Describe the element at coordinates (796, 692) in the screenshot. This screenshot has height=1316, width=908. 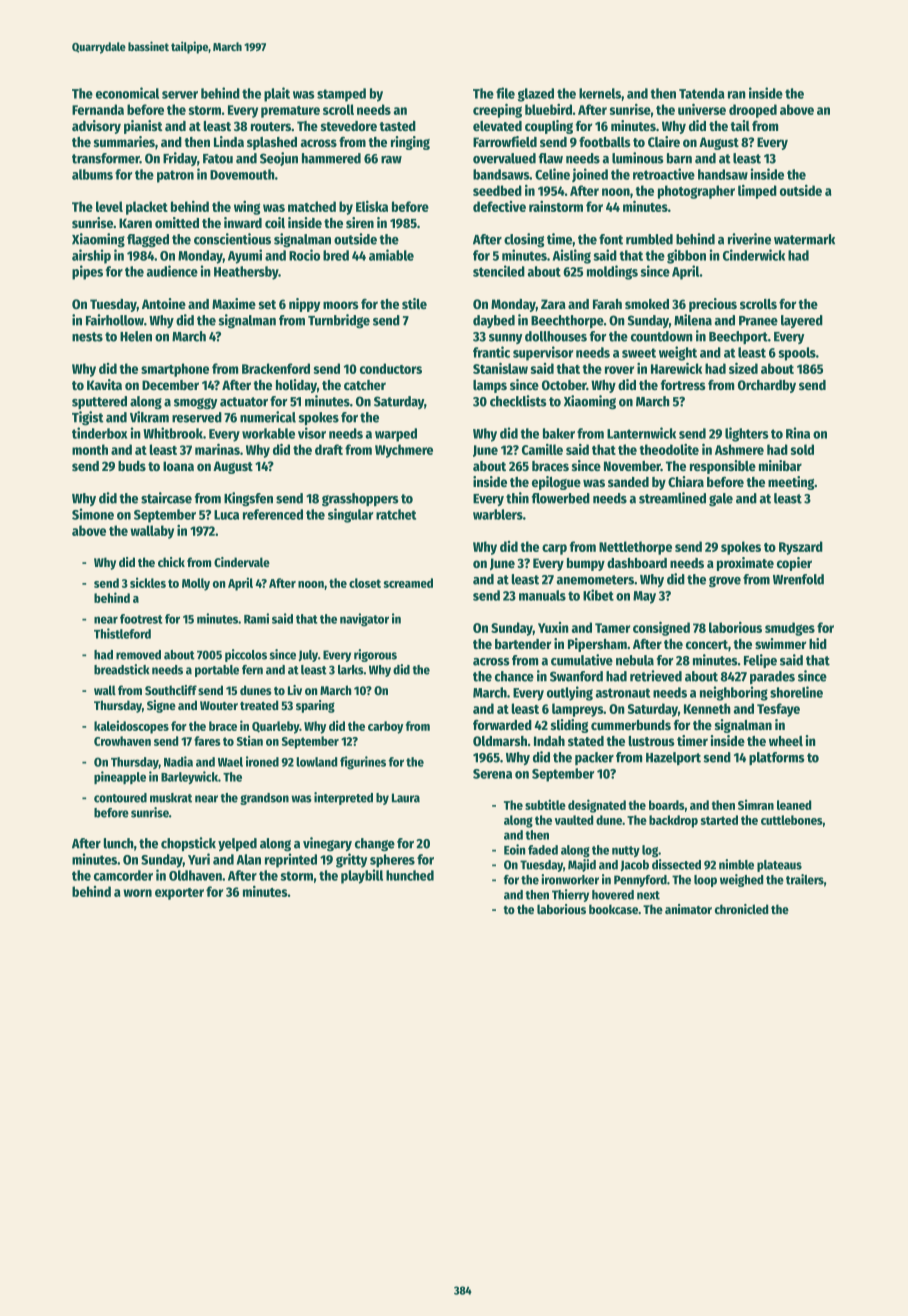
I see `shoreline` at that location.
